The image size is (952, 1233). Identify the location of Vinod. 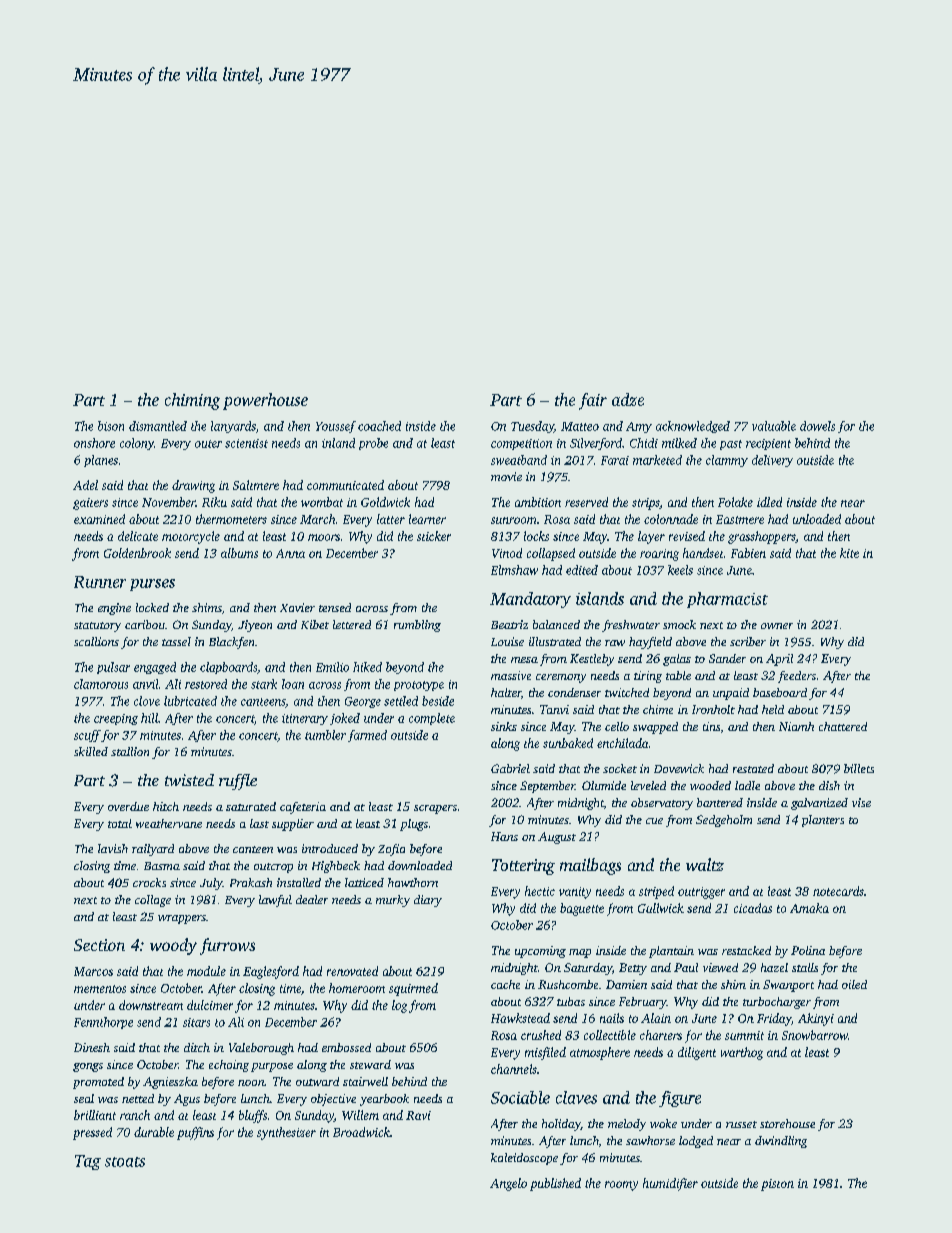
(507, 553).
